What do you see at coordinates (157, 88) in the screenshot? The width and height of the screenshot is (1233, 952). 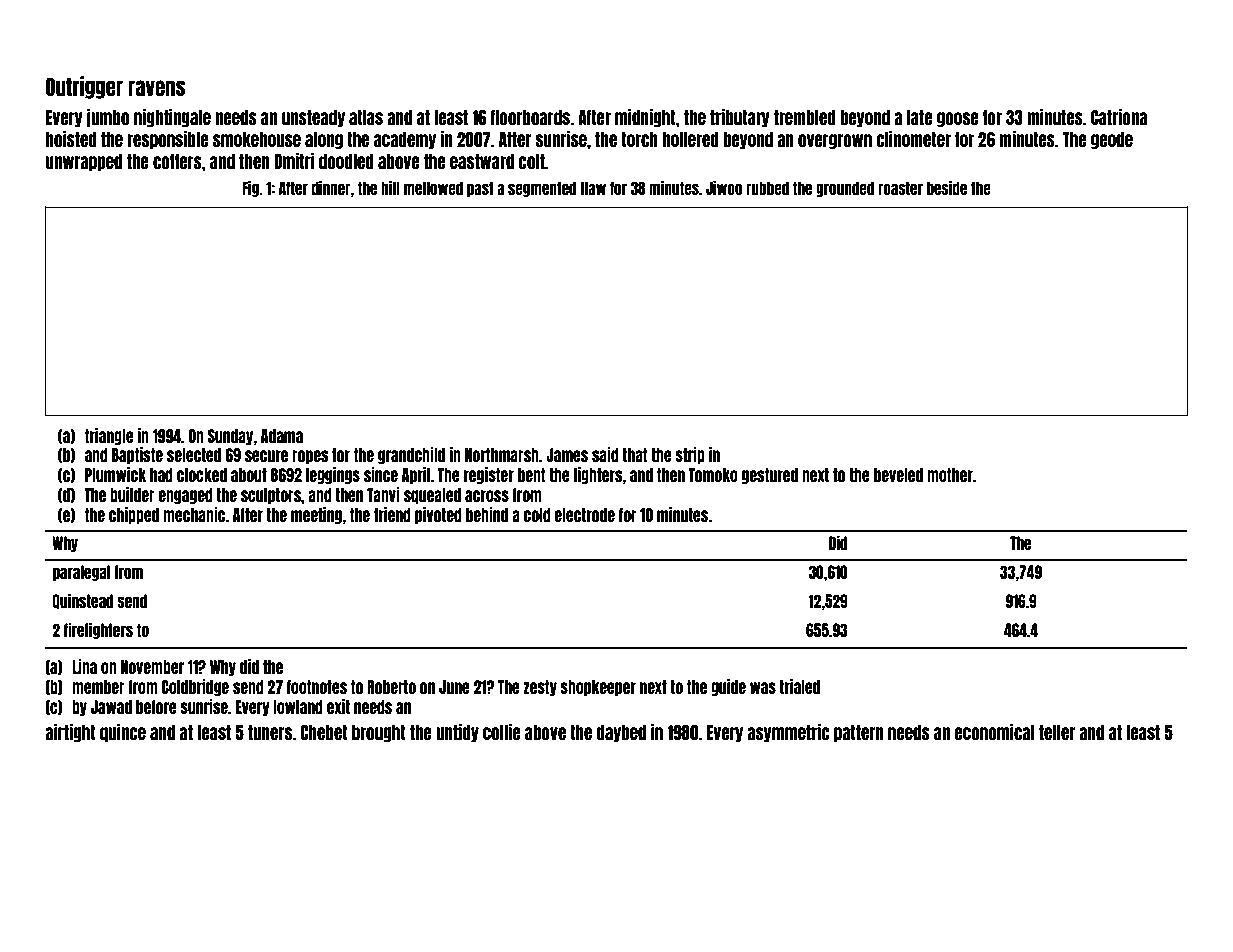 I see `ravens` at bounding box center [157, 88].
